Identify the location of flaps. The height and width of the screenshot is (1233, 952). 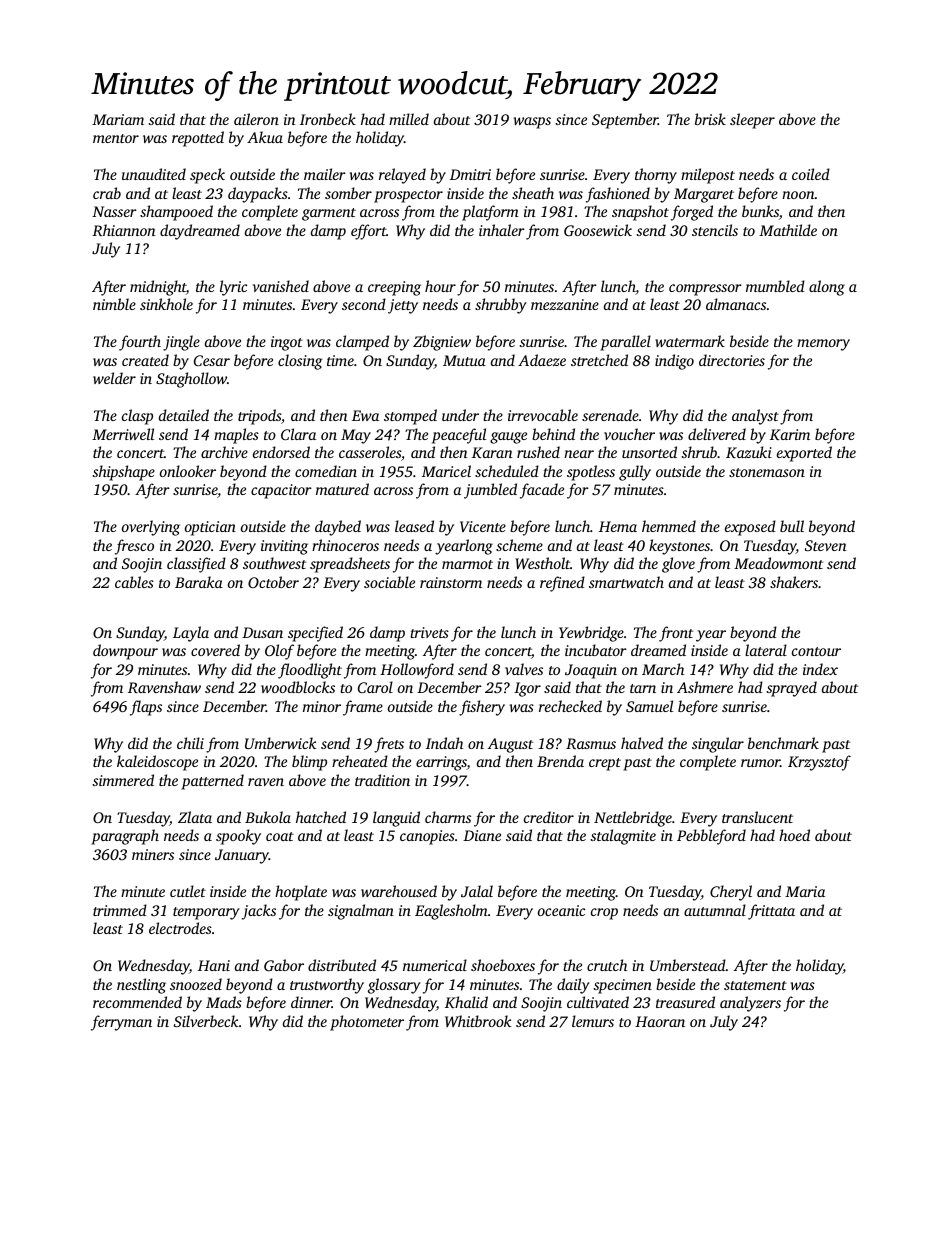
(146, 708).
